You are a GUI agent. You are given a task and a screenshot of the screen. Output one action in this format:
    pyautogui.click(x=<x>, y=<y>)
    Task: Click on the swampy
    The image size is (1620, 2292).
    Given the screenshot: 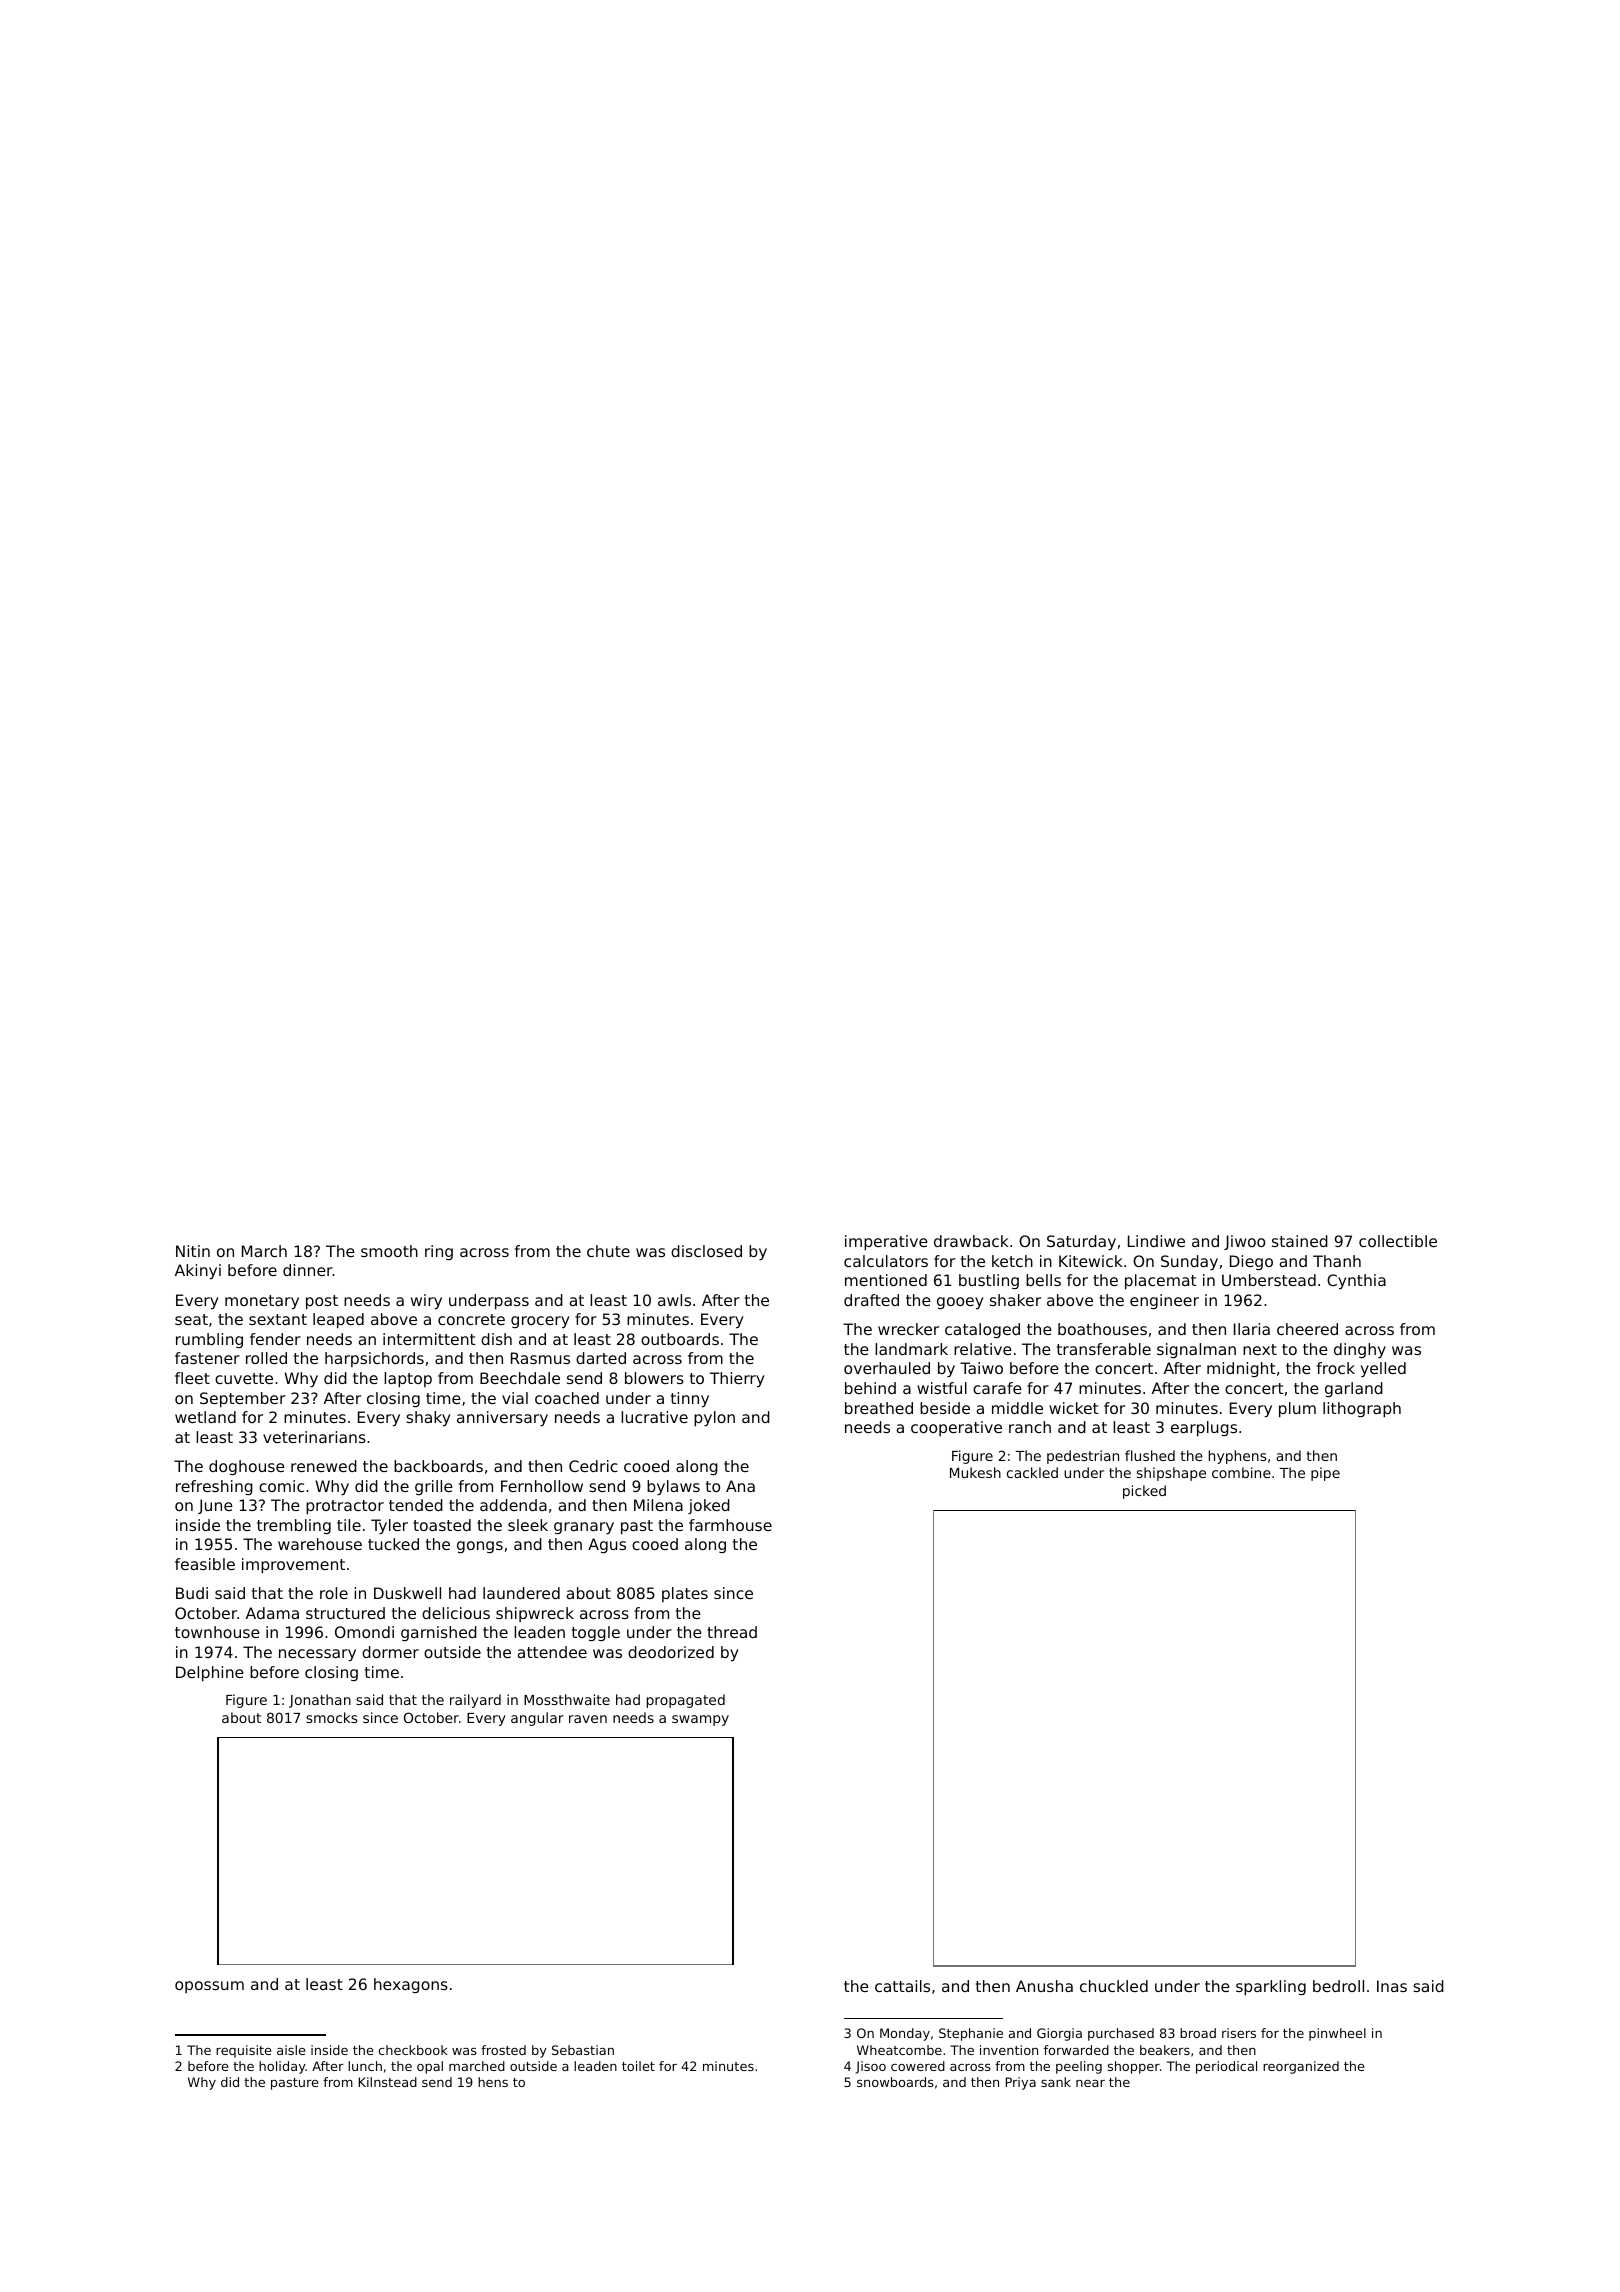 What is the action you would take?
    pyautogui.click(x=700, y=1720)
